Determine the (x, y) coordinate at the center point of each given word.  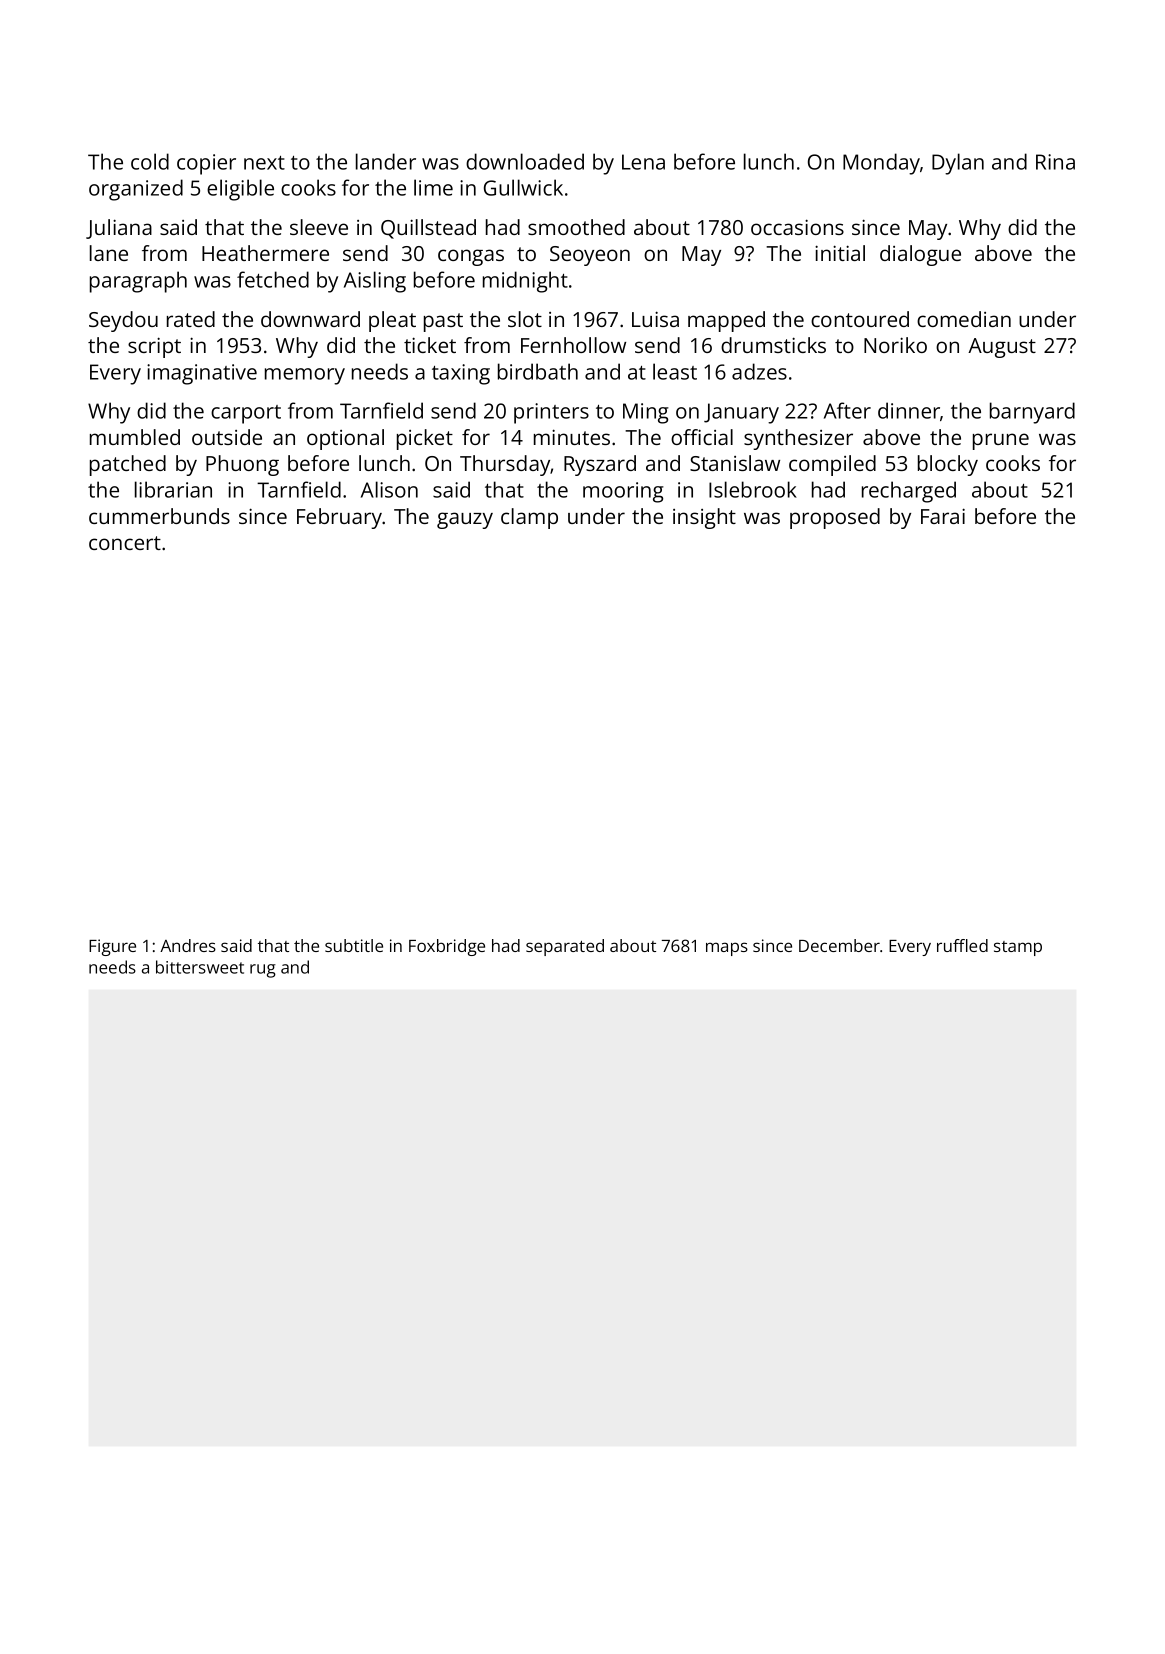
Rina (1055, 162)
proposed (835, 518)
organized (136, 190)
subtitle (354, 945)
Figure (112, 947)
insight (704, 518)
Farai (943, 516)
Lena (643, 162)
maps (727, 949)
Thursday (505, 465)
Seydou (123, 321)
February (339, 518)
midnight (525, 282)
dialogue (920, 255)
